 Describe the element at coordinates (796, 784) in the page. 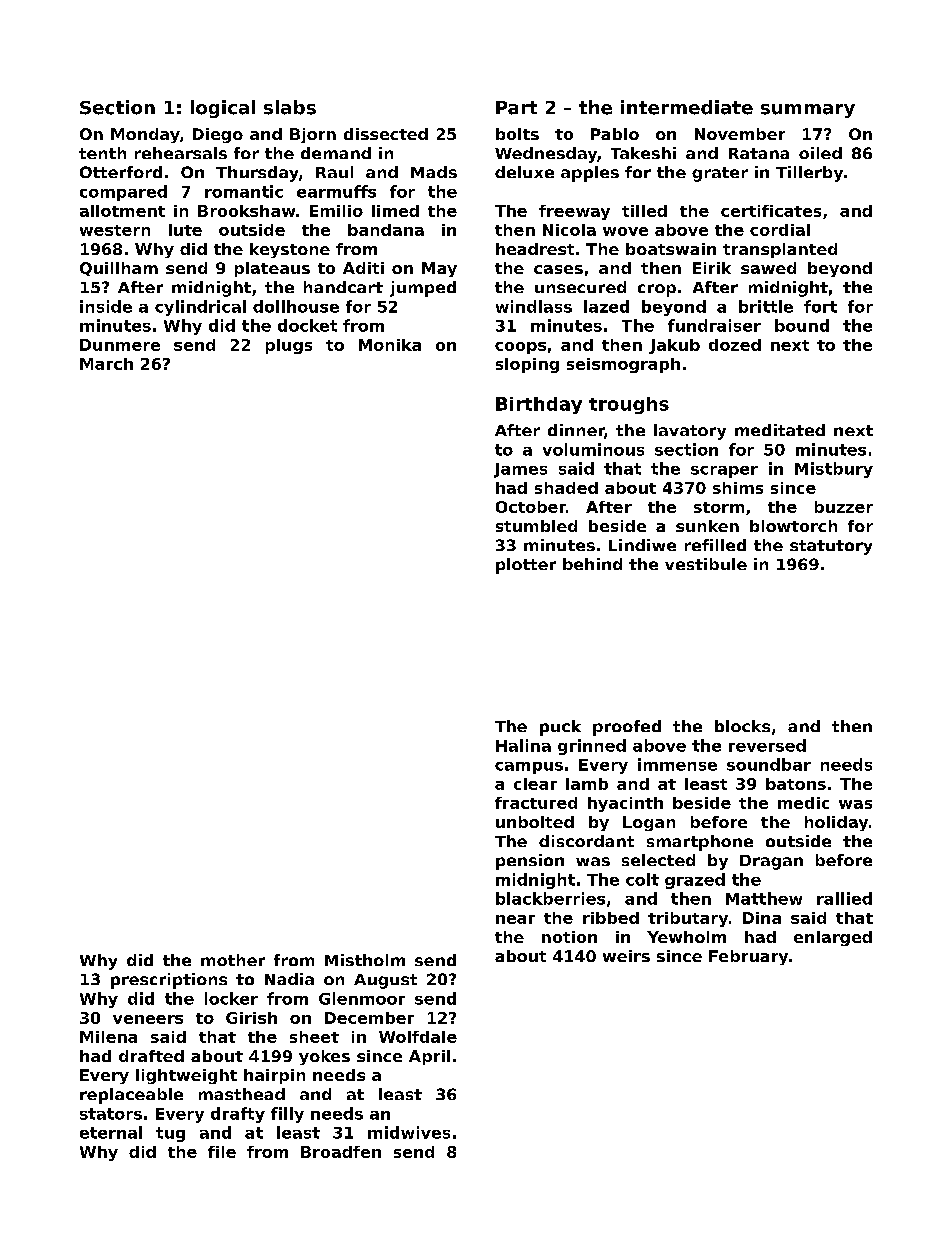

I see `batons` at that location.
